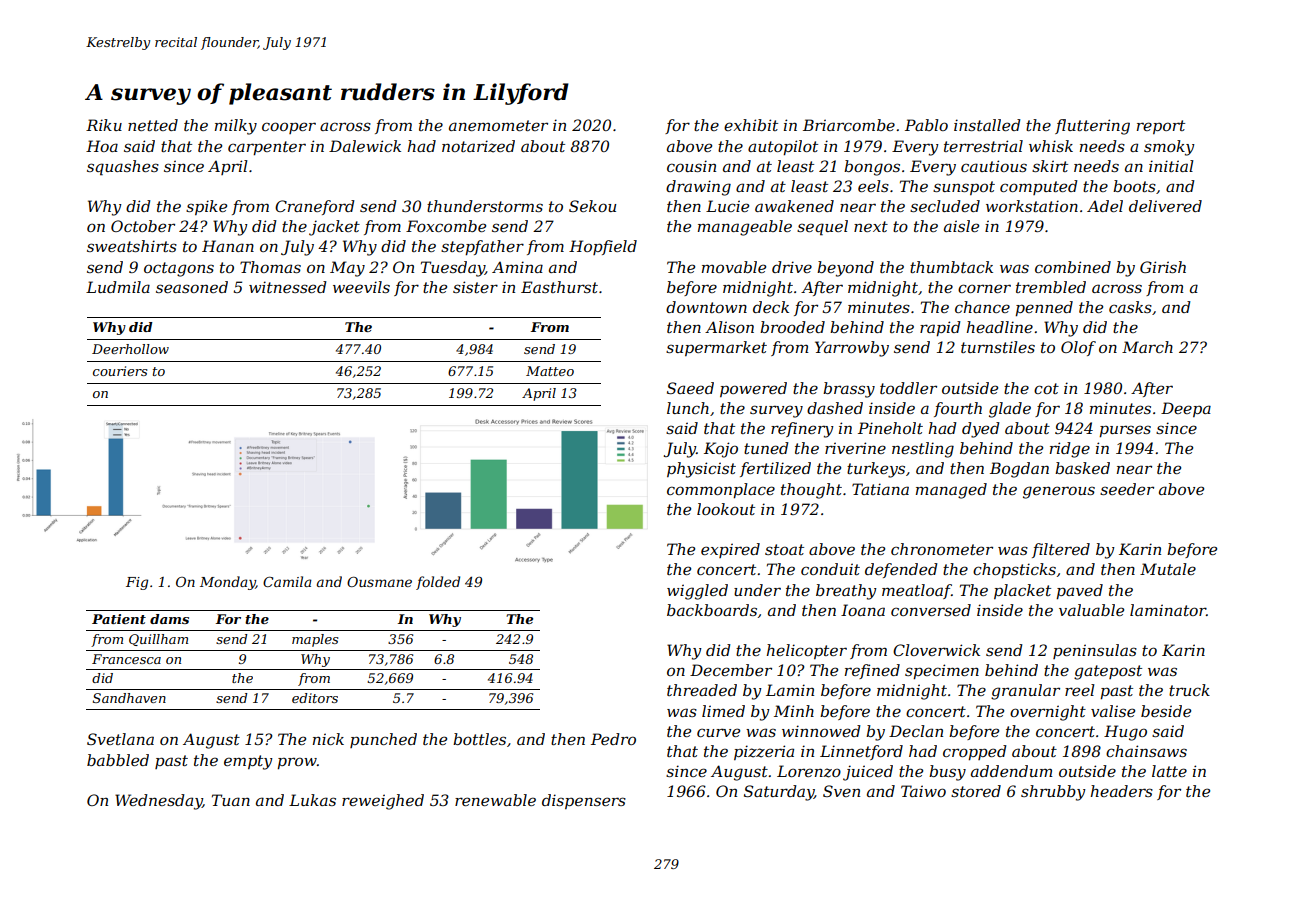  I want to click on ridge, so click(1070, 450).
